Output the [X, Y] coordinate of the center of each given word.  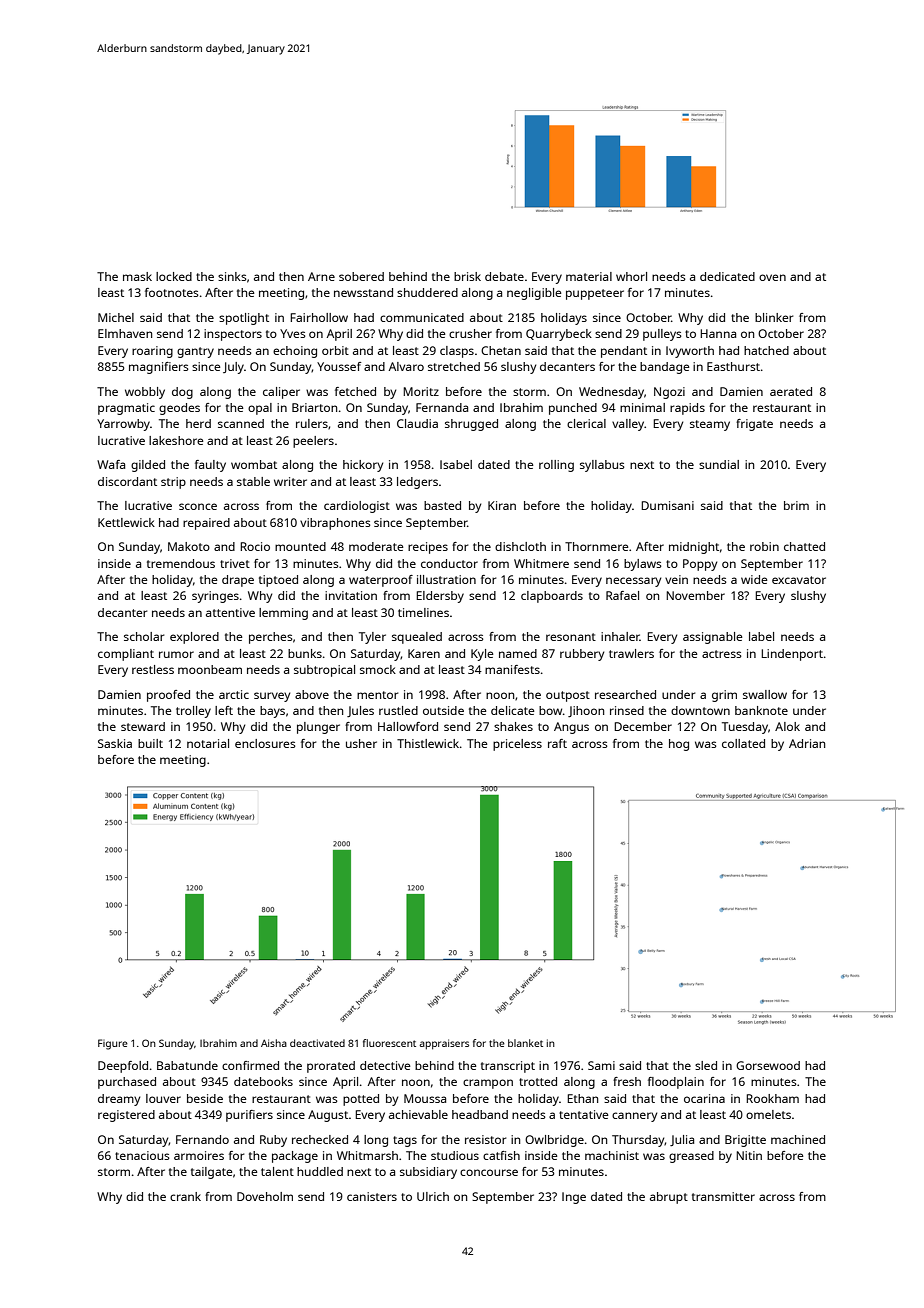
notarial [208, 743]
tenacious [142, 1155]
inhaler [620, 636]
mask [137, 276]
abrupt [669, 1198]
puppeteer [595, 294]
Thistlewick [428, 743]
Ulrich [433, 1196]
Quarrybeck [559, 335]
